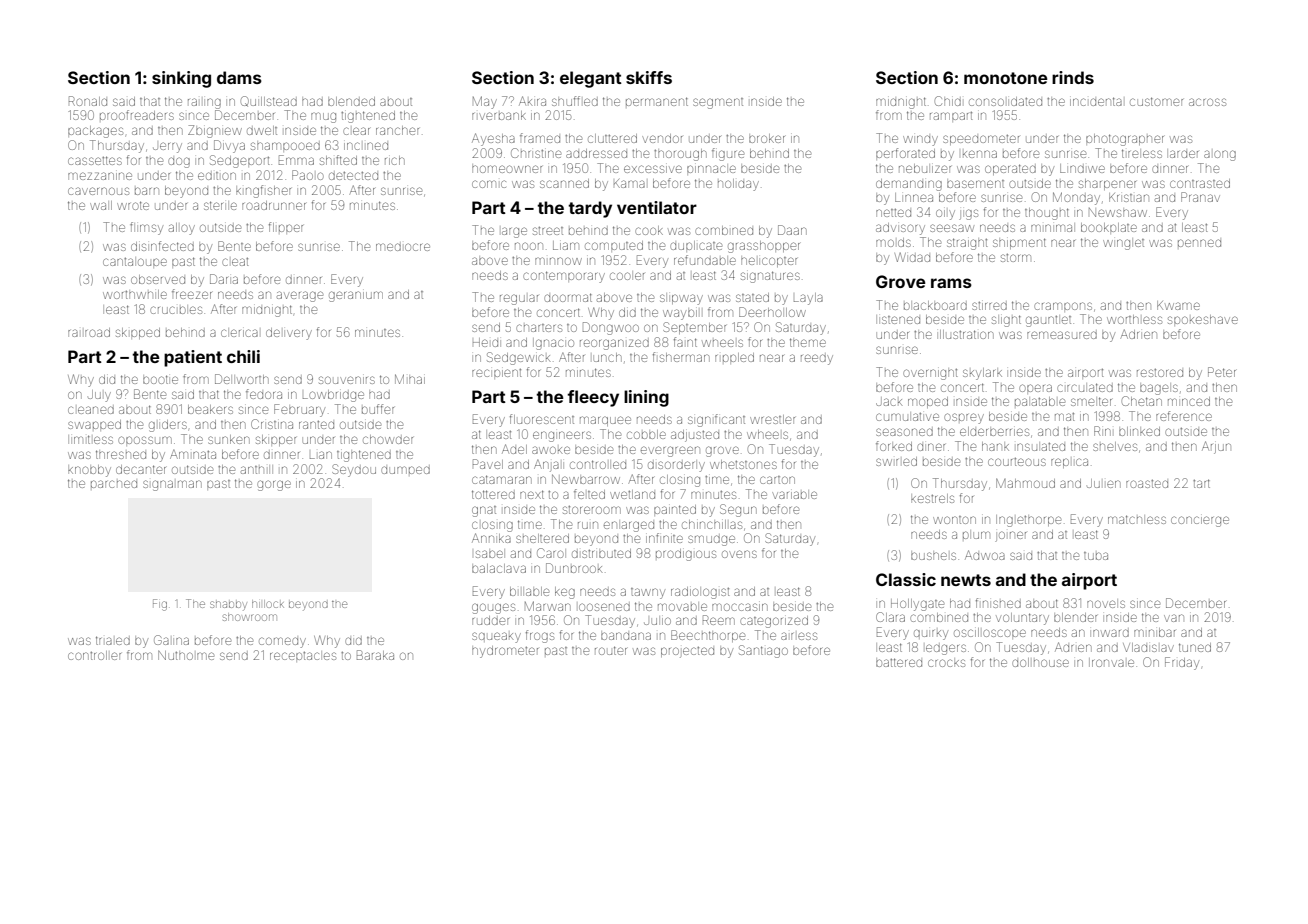 The width and height of the page is (1308, 924). I want to click on alloy, so click(182, 229).
